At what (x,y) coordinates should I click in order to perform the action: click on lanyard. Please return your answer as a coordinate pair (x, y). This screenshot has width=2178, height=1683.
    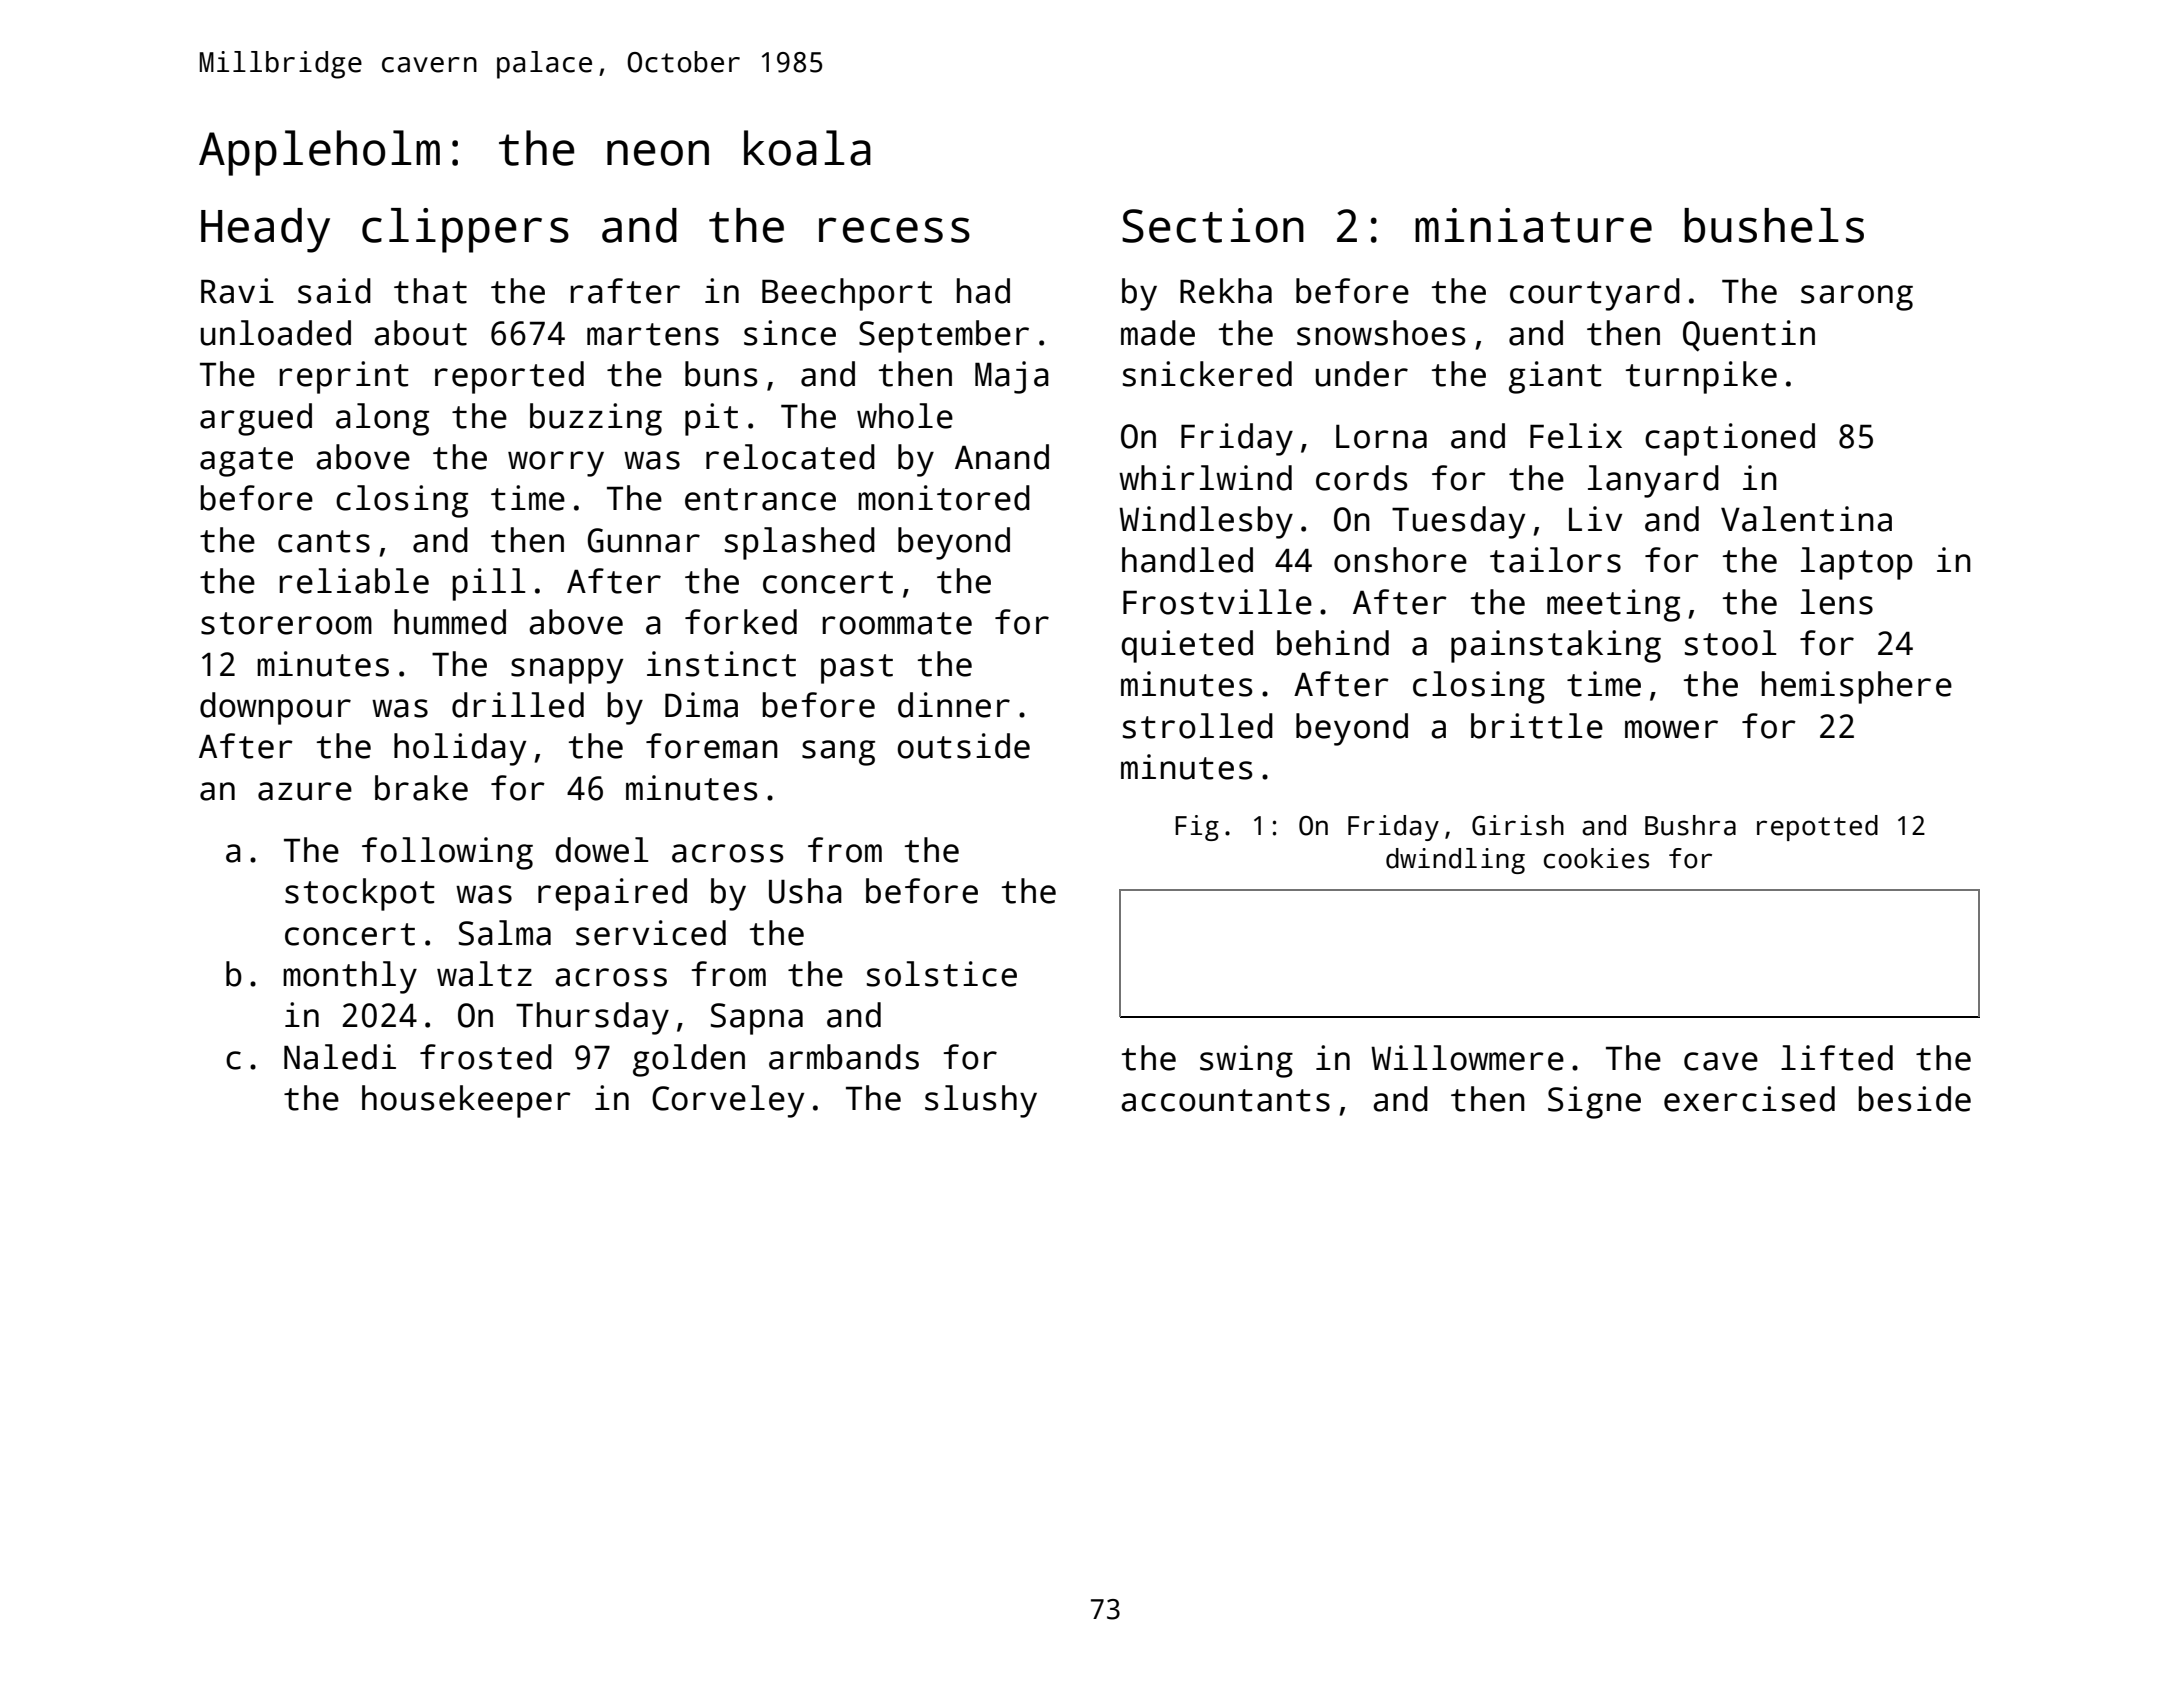
    Looking at the image, I should click on (1653, 481).
